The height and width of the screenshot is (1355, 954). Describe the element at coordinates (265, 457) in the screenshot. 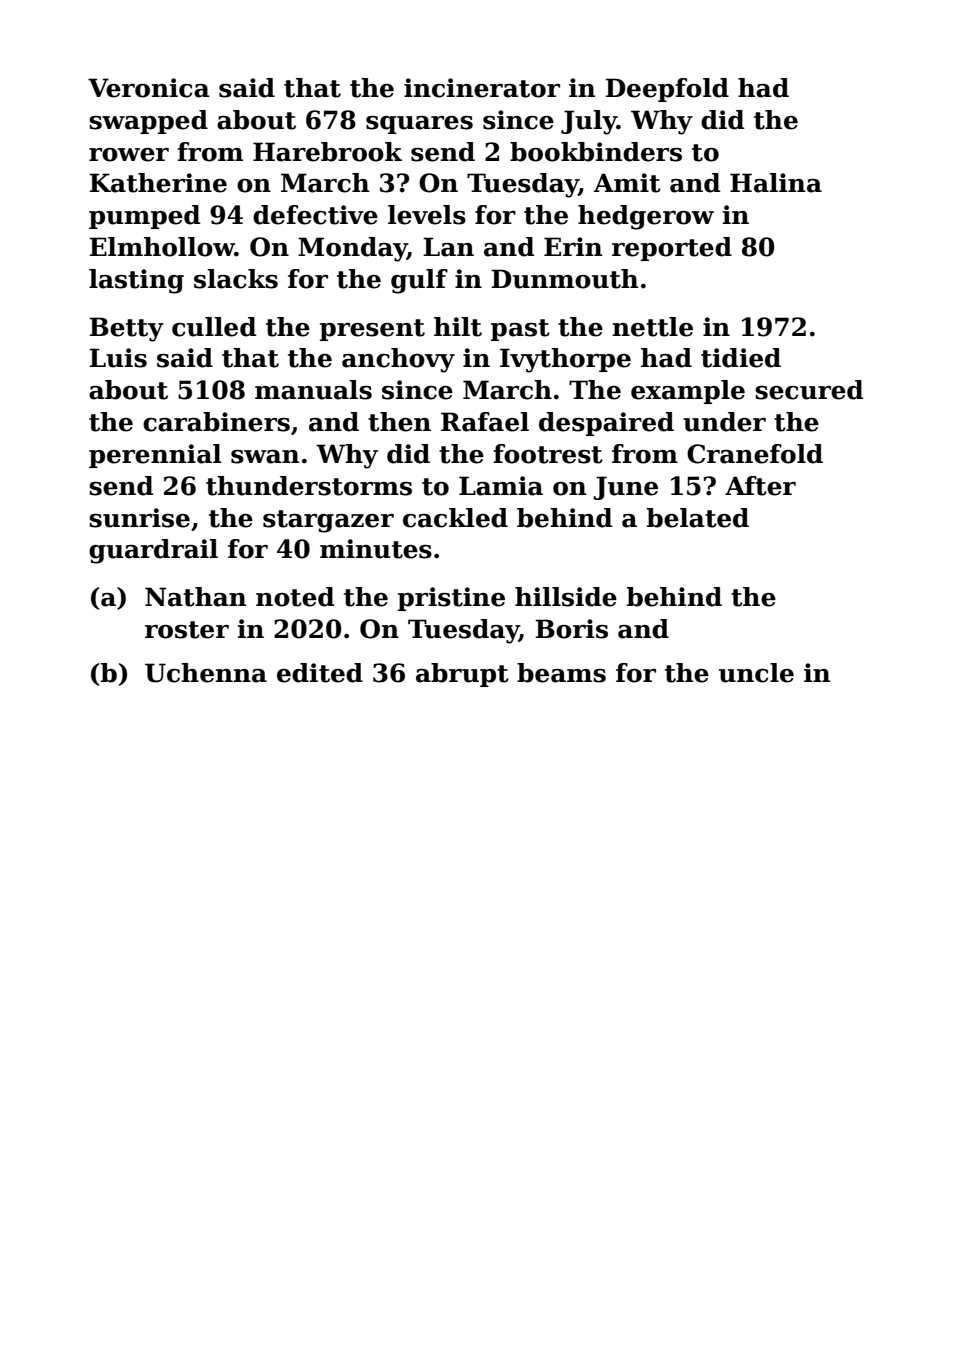

I see `swan` at that location.
